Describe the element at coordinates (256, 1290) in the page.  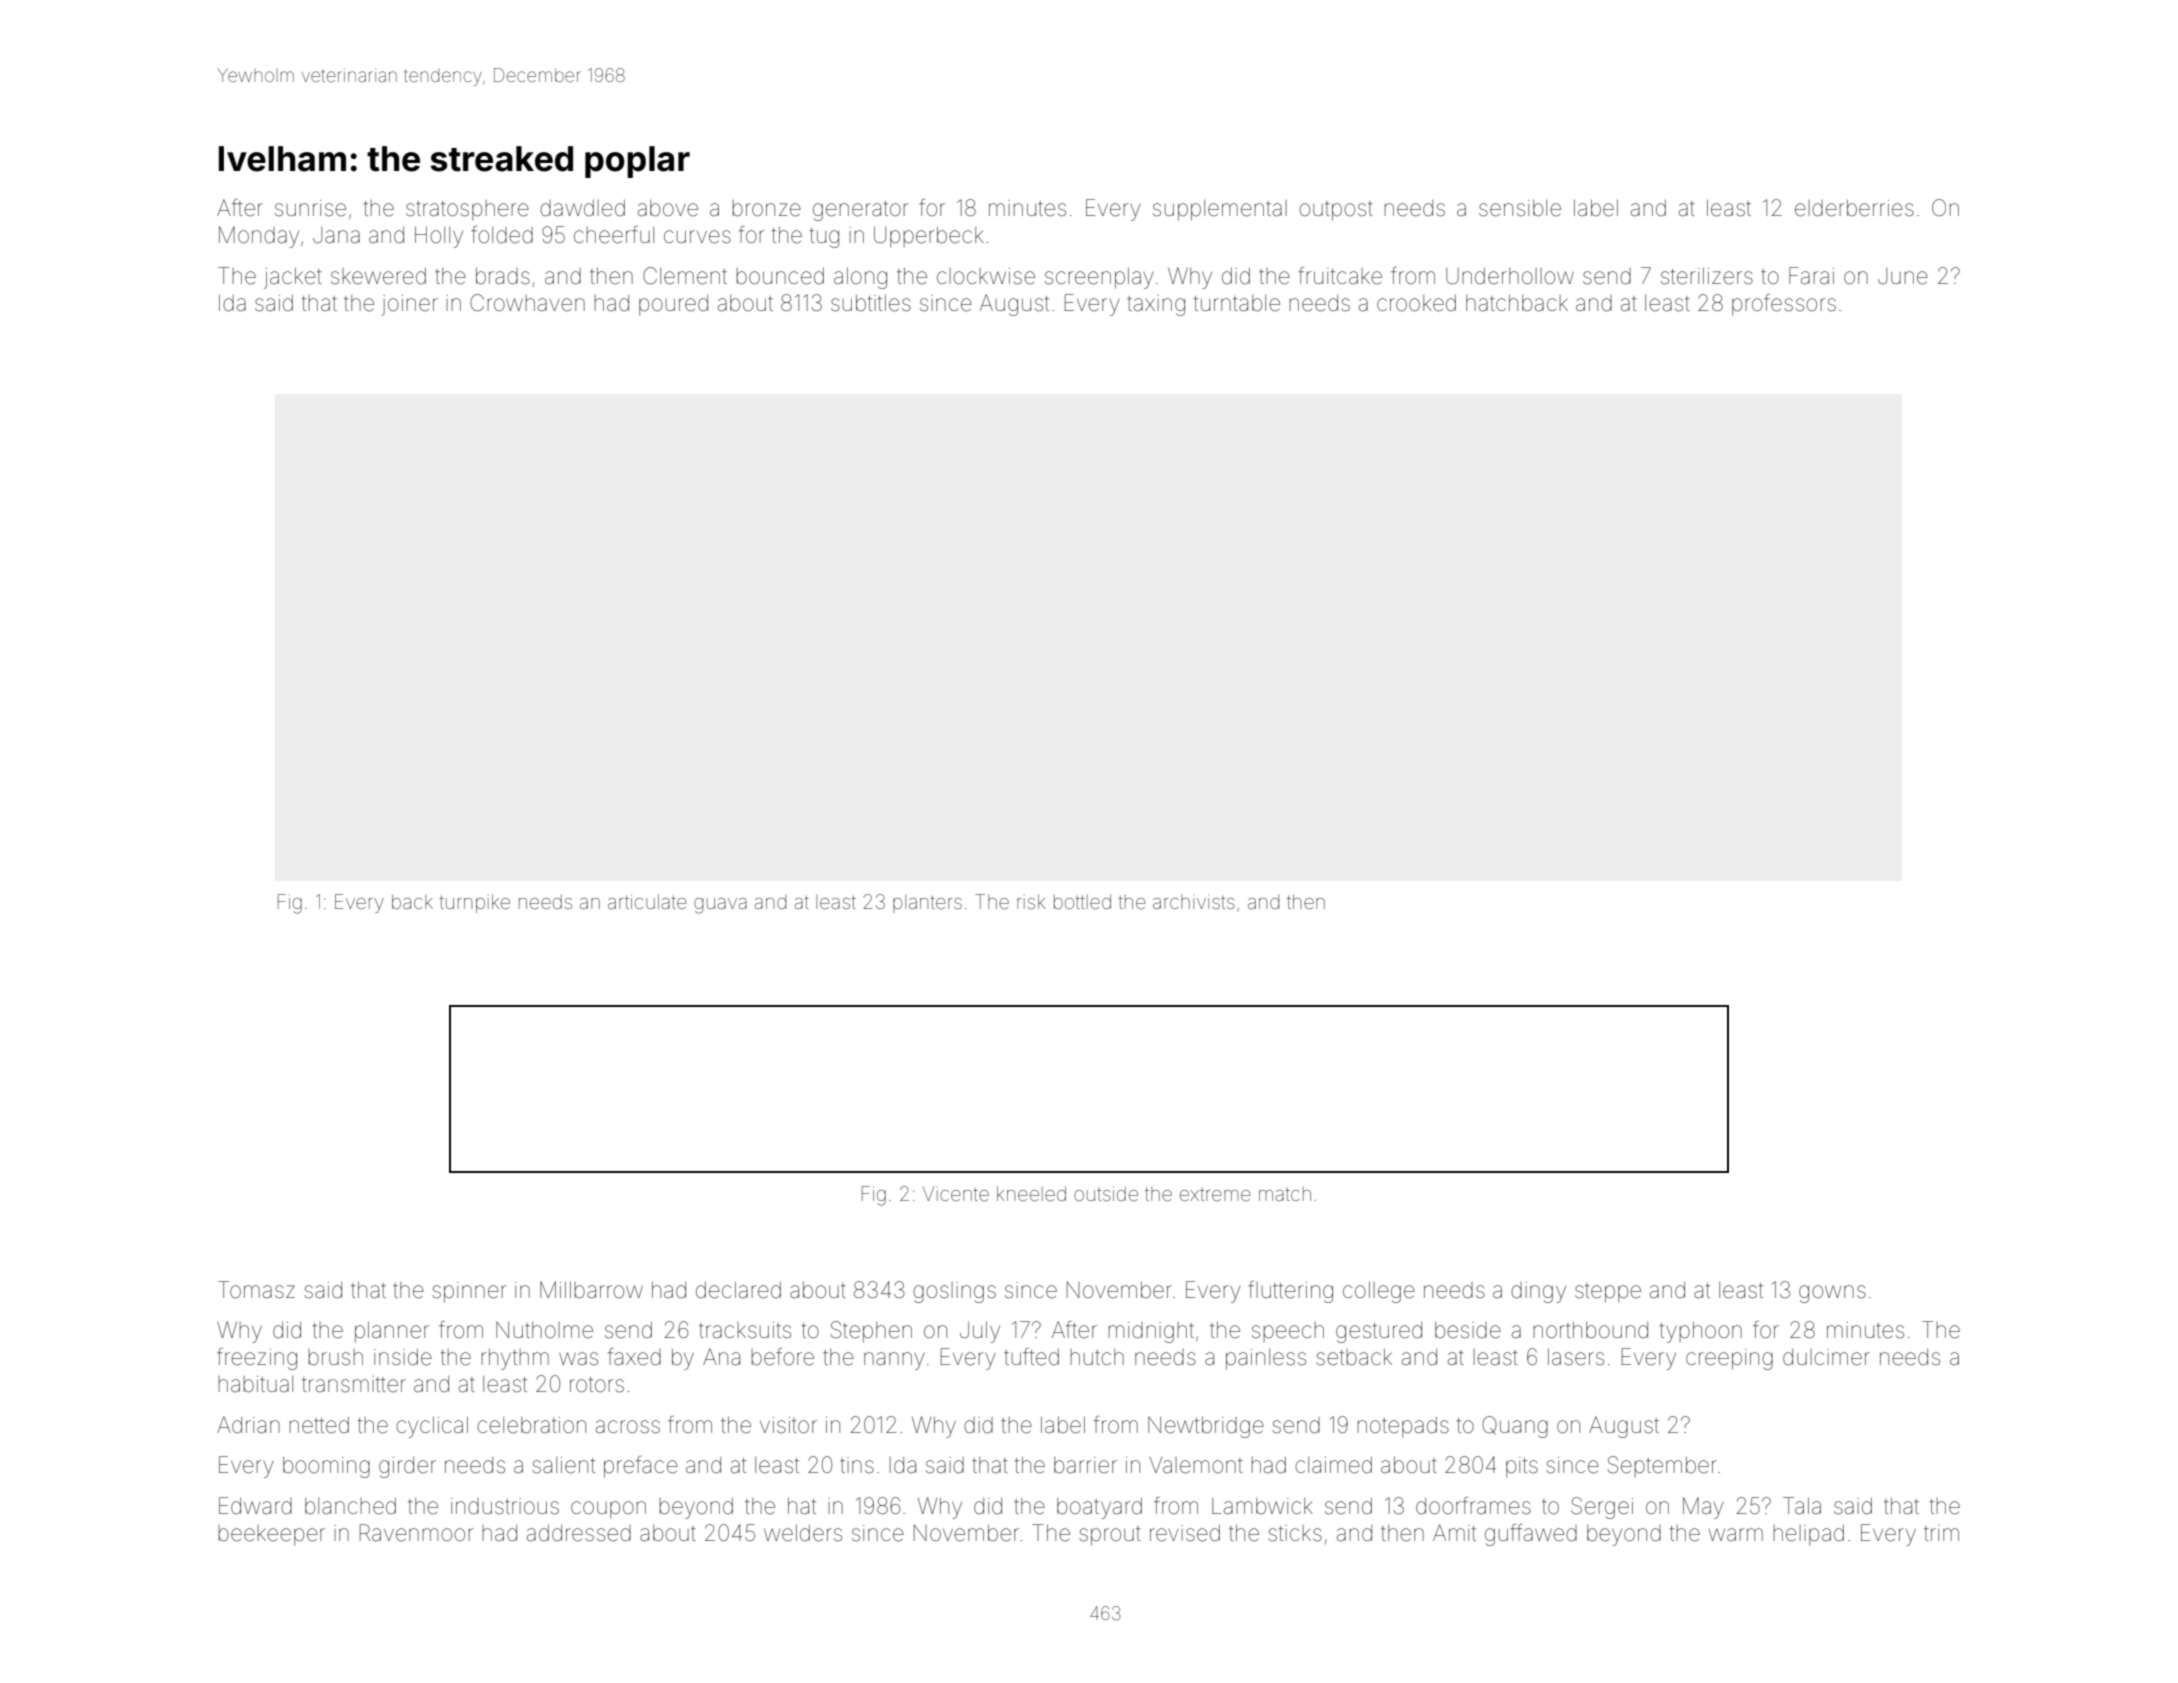
I see `Tomasz` at that location.
